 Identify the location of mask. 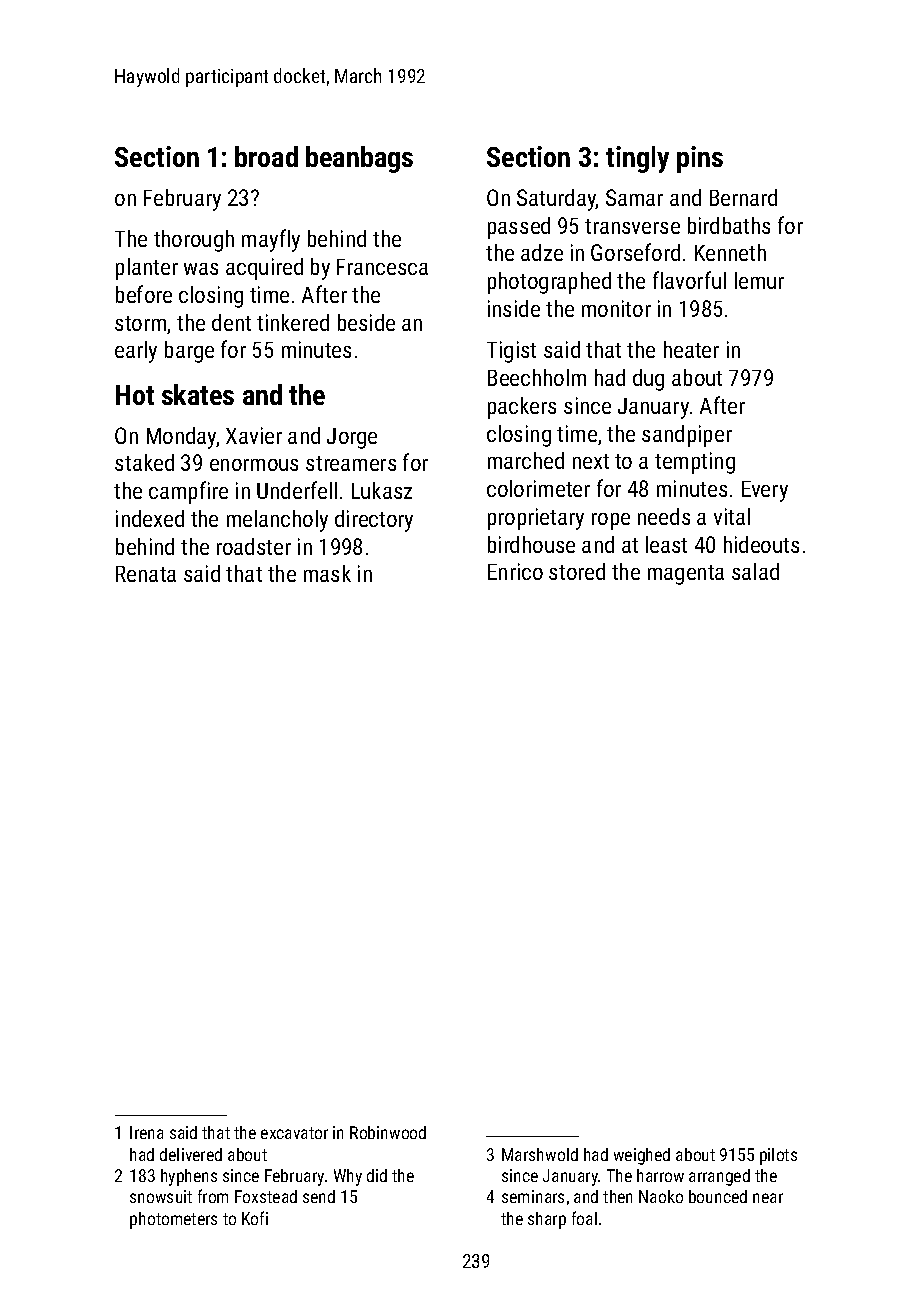
(327, 573).
